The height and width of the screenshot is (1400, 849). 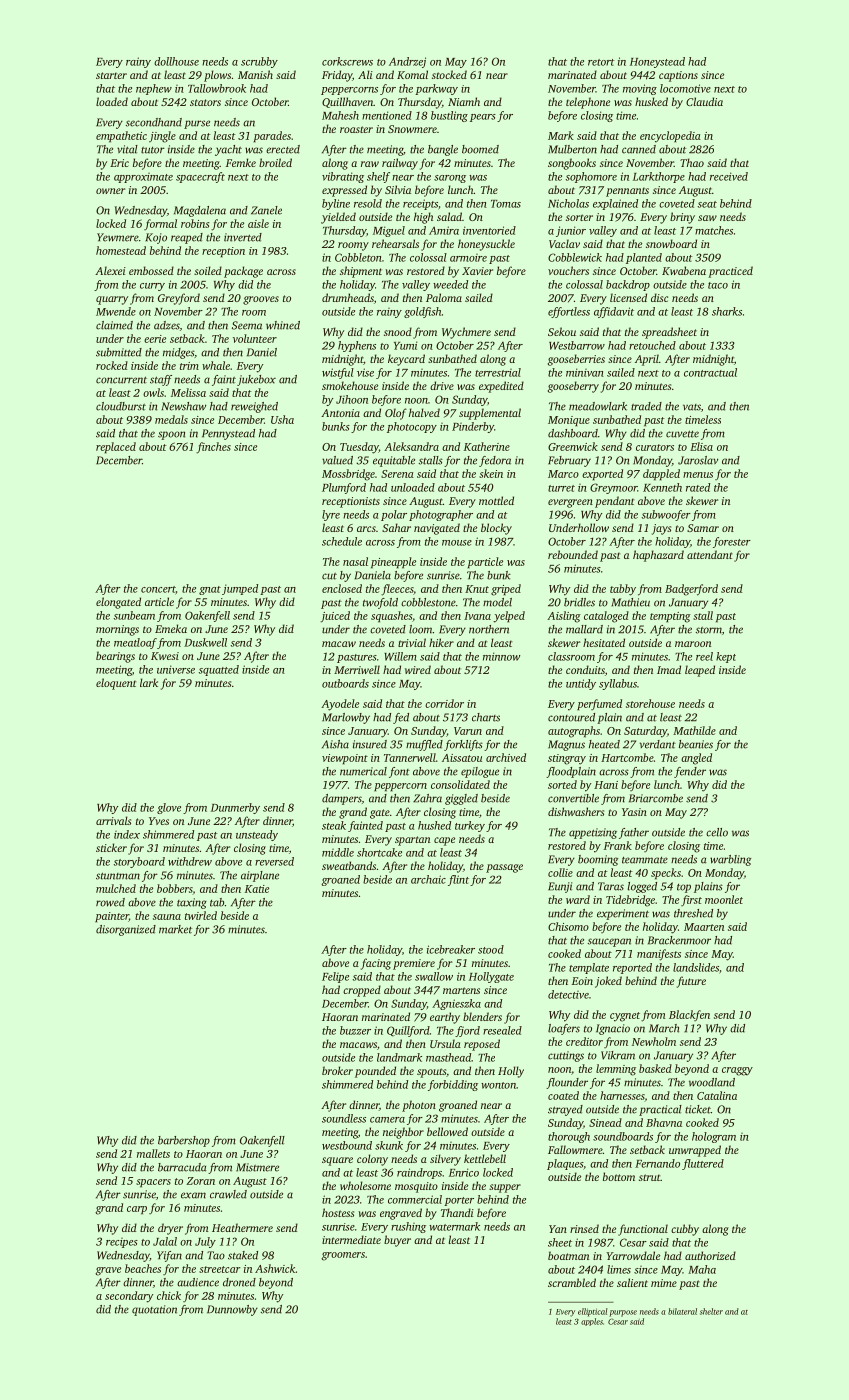 What do you see at coordinates (266, 210) in the screenshot?
I see `Zanele` at bounding box center [266, 210].
